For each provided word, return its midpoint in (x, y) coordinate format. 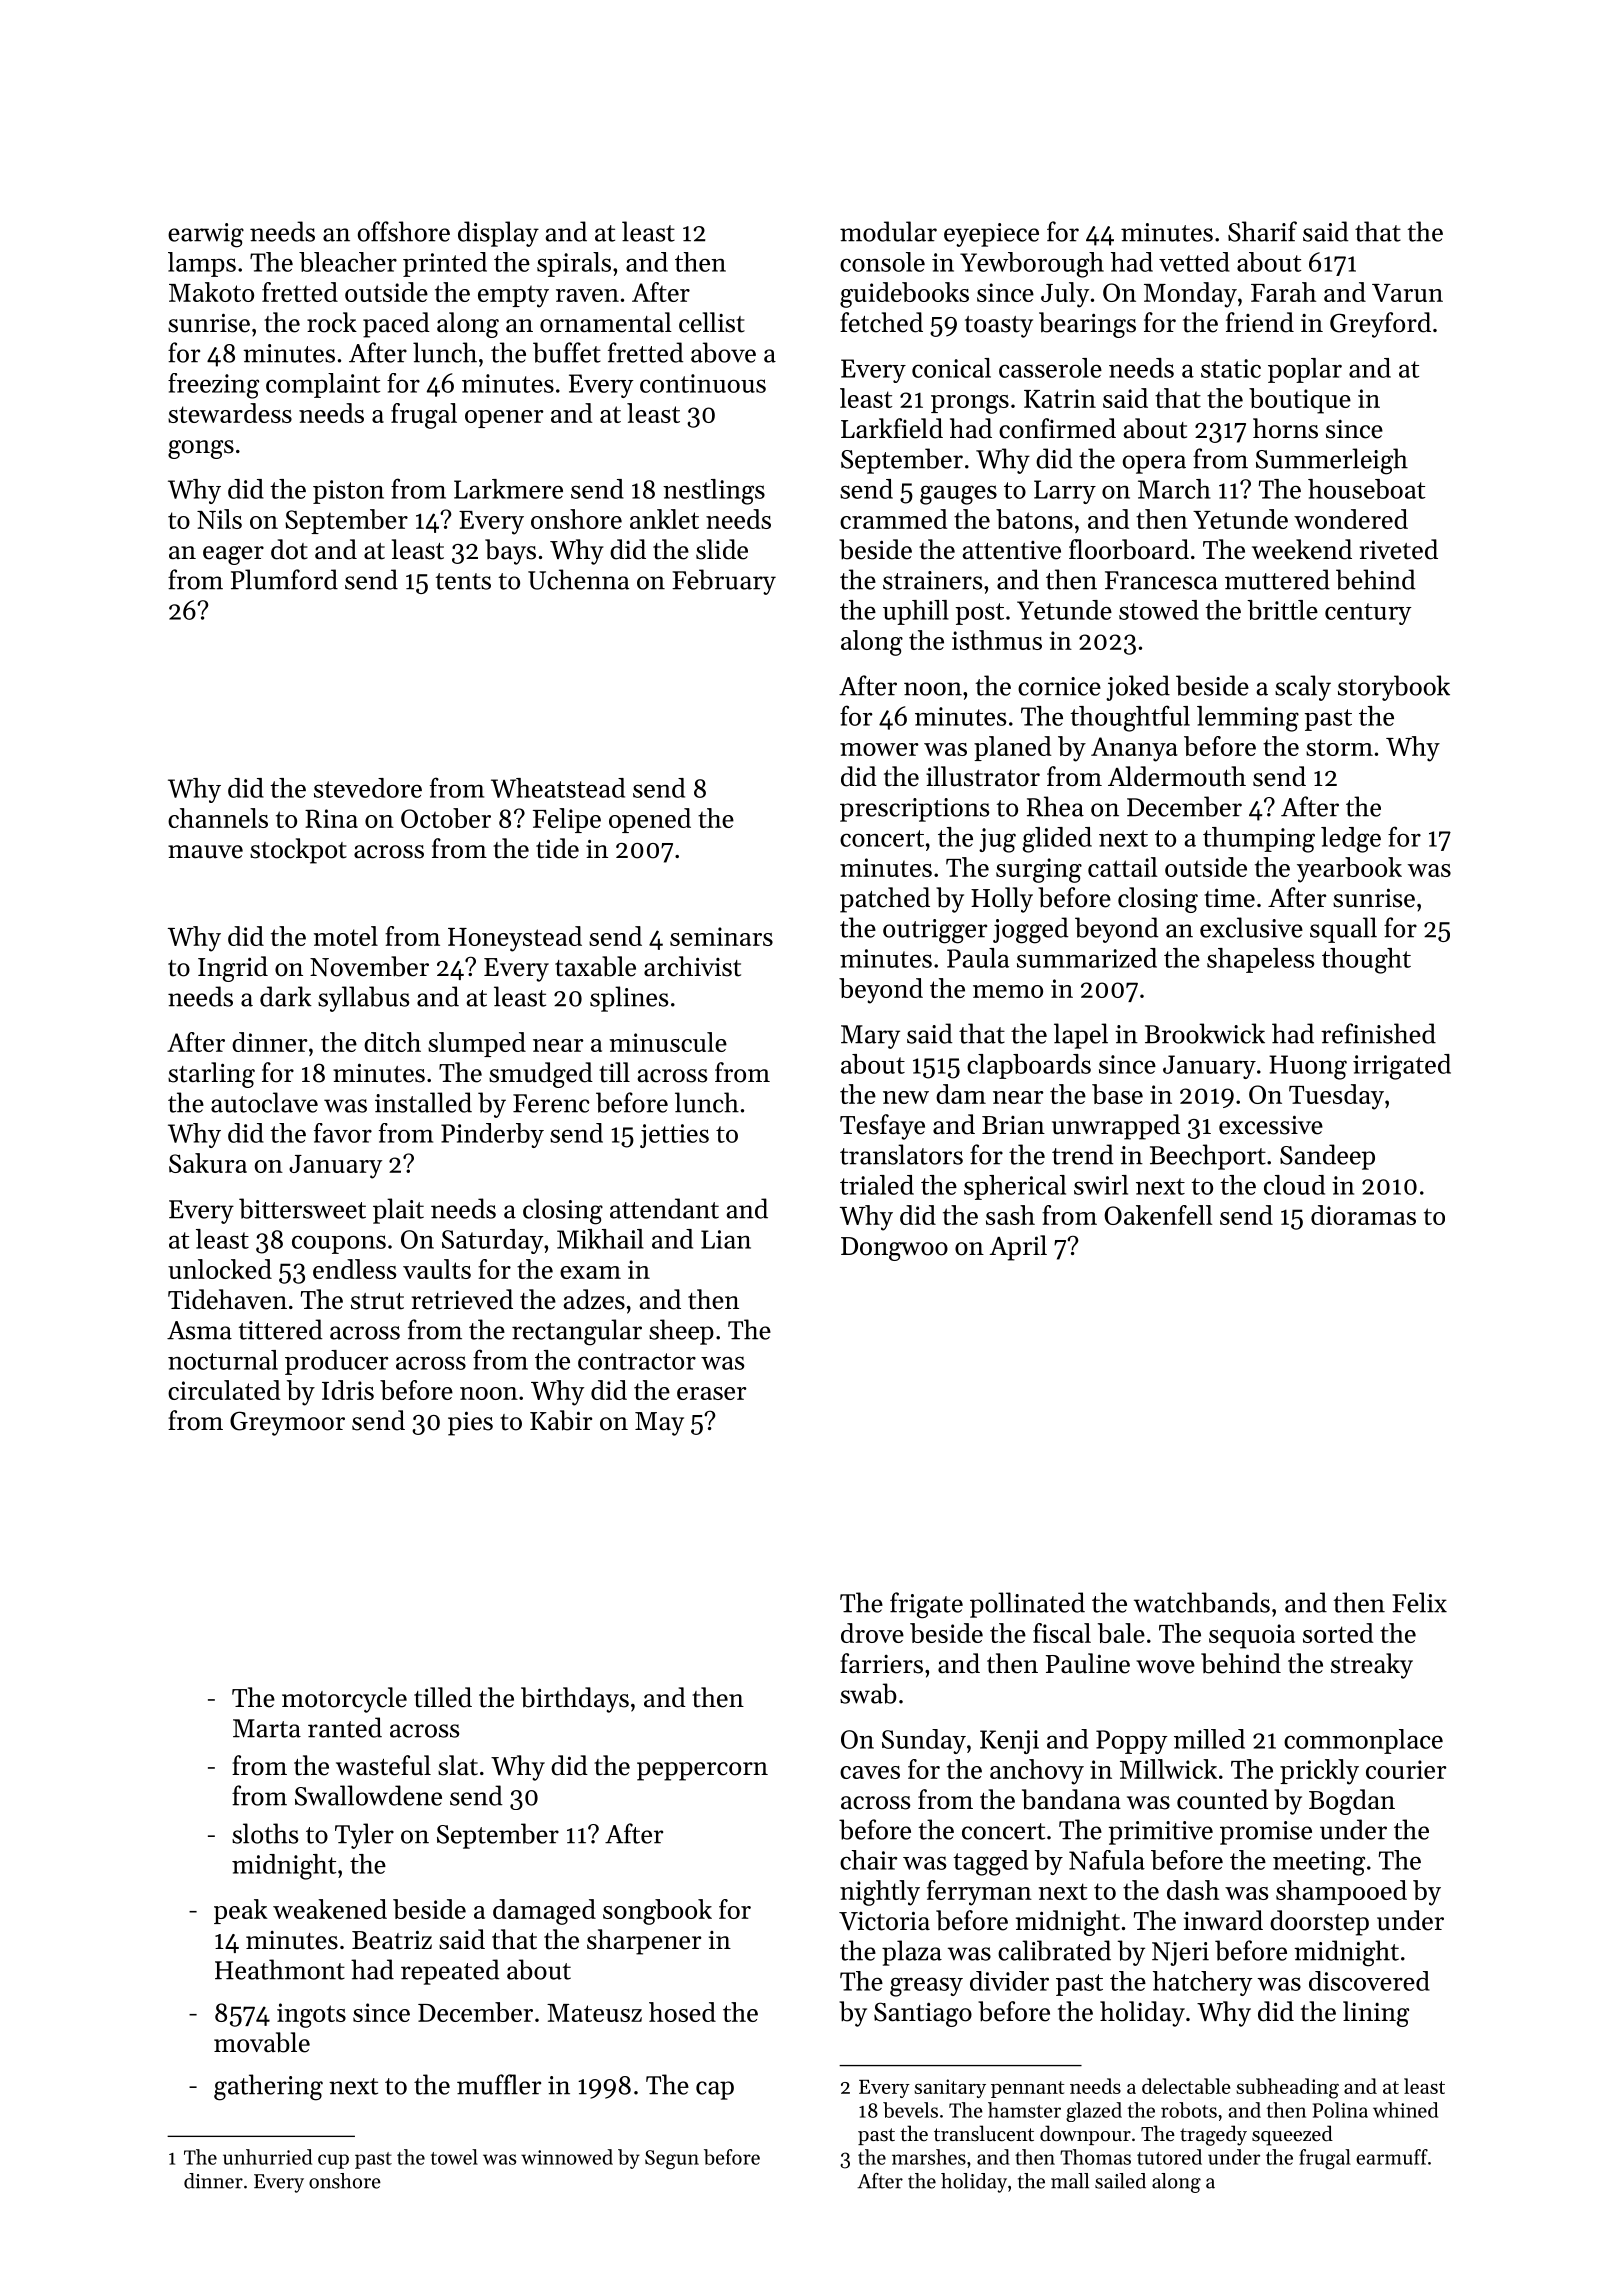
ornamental (606, 322)
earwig (206, 235)
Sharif (1262, 231)
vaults (437, 1269)
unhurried (267, 2157)
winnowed (567, 2157)
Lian (726, 1239)
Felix (1419, 1602)
